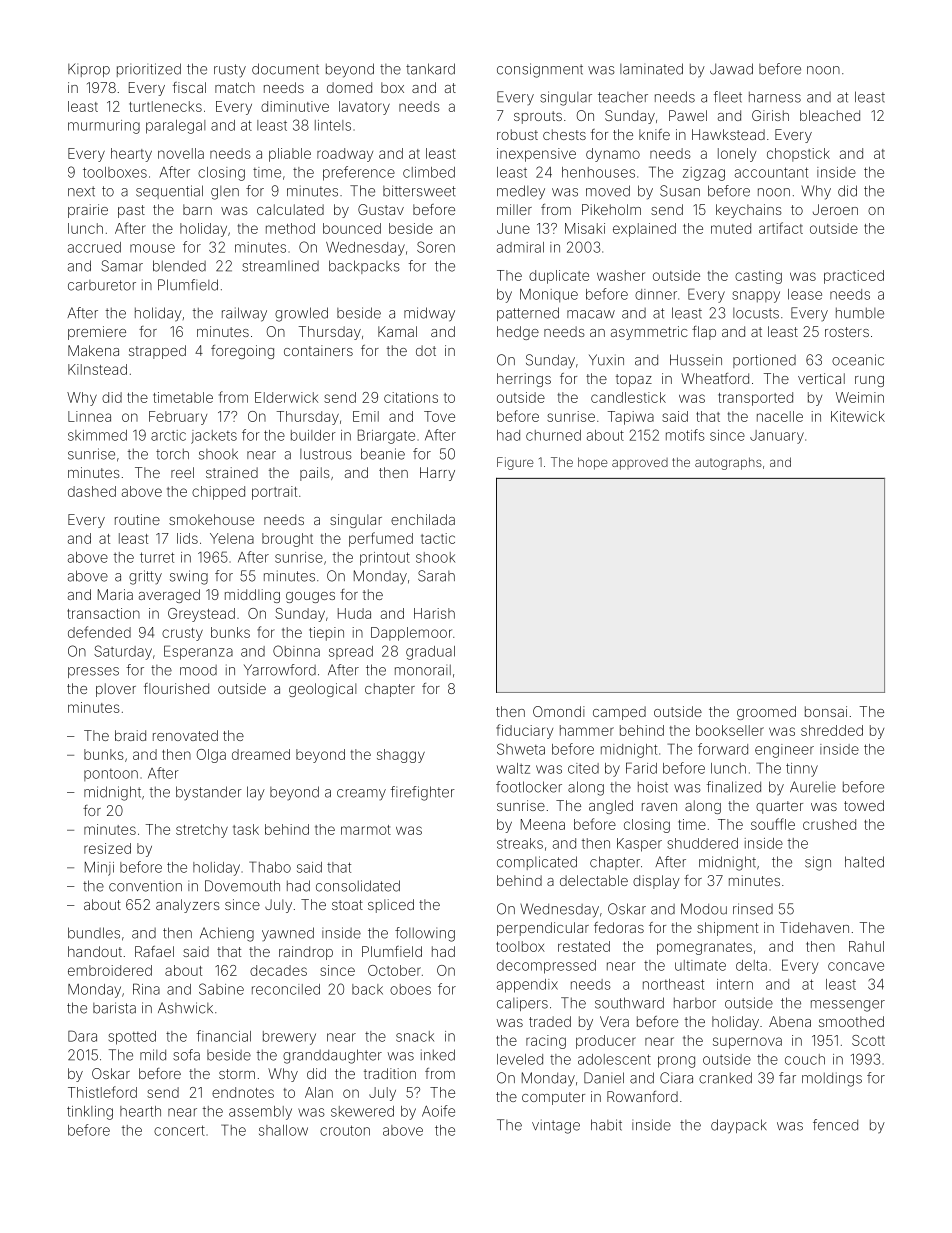 Image resolution: width=952 pixels, height=1233 pixels. Describe the element at coordinates (550, 1021) in the screenshot. I see `traded` at that location.
